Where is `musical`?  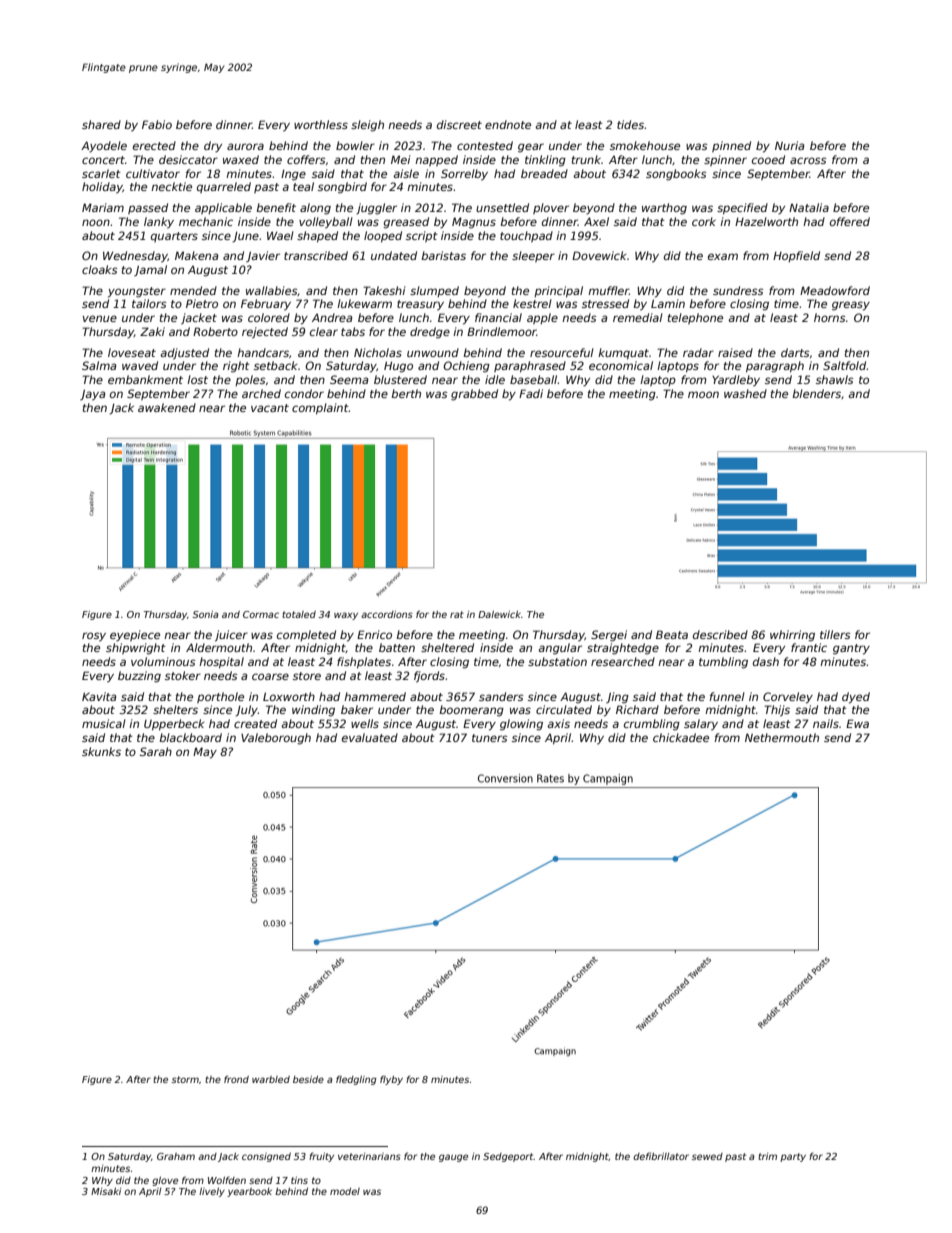
musical is located at coordinates (104, 723).
